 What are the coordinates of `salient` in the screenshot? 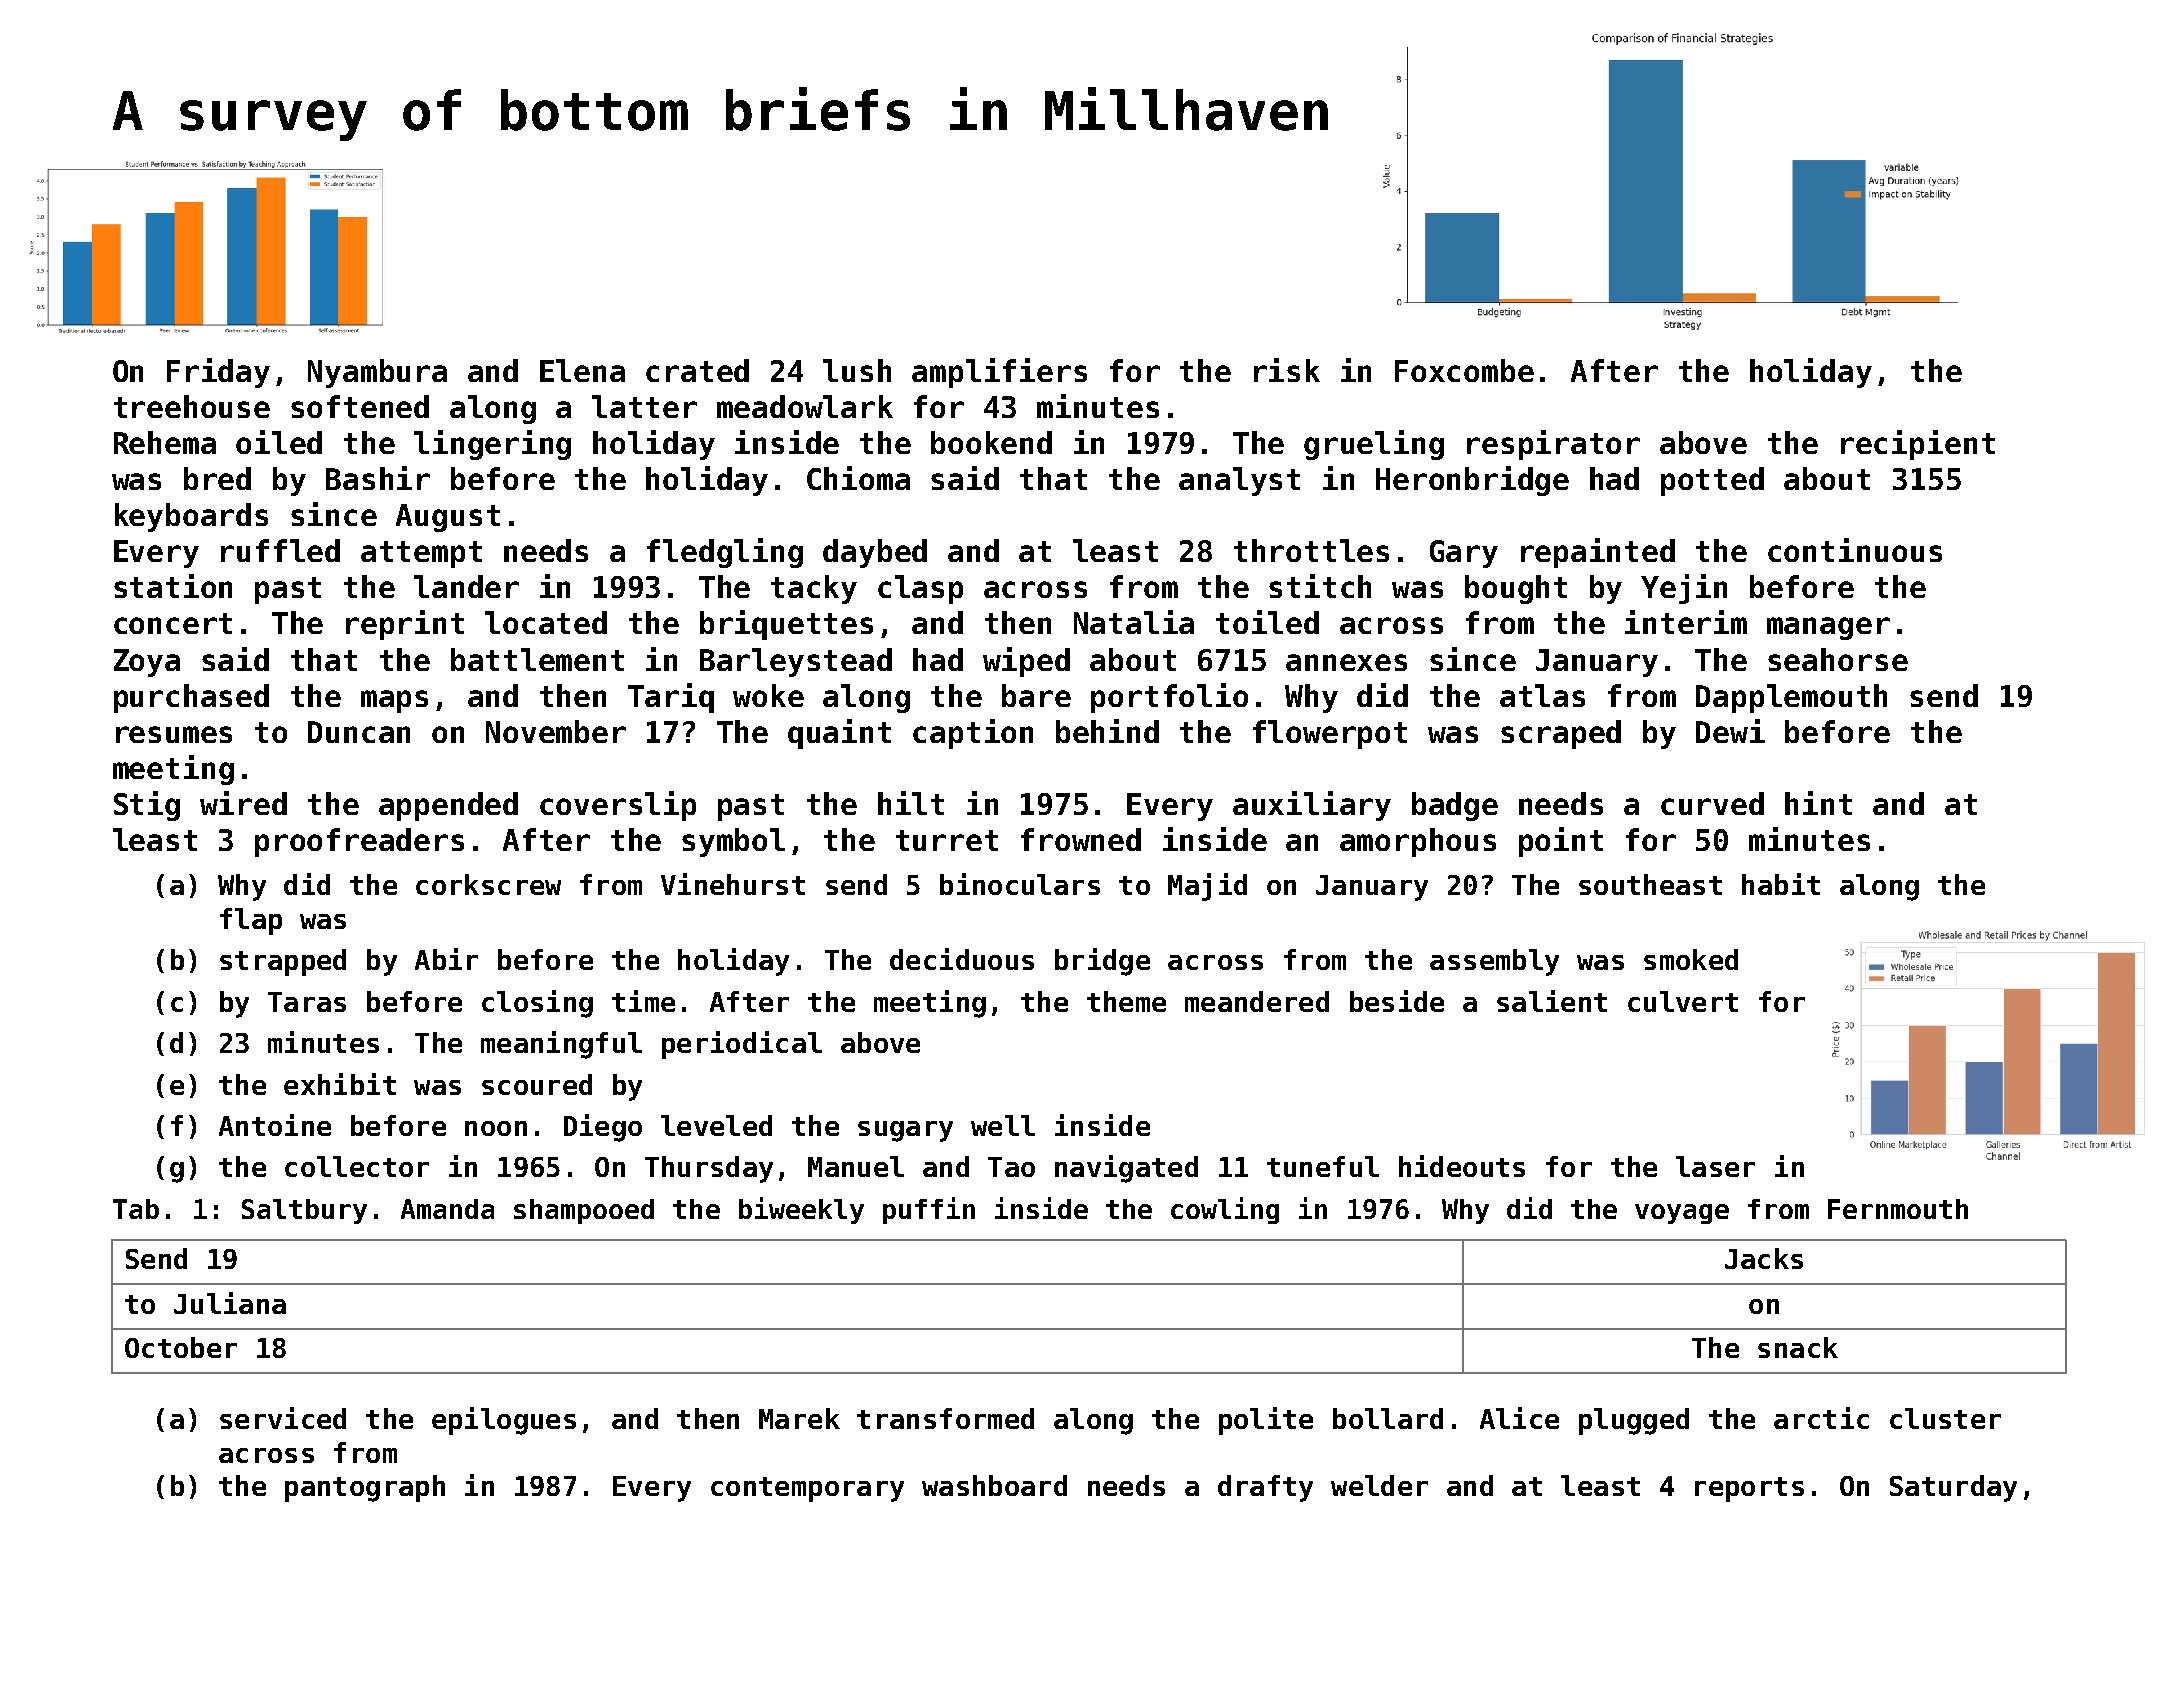 It's located at (1552, 1001).
